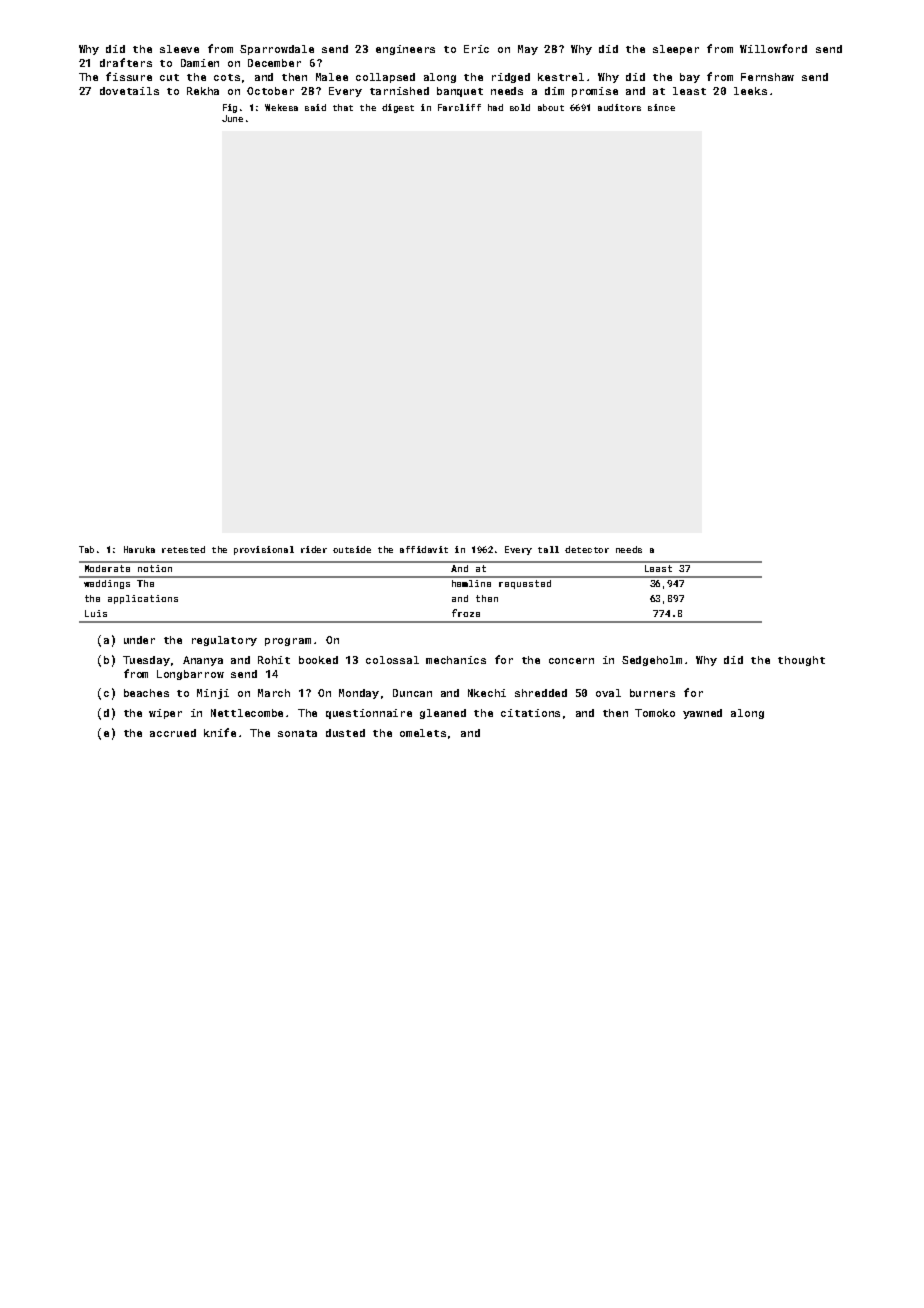  What do you see at coordinates (230, 108) in the image?
I see `Fig` at bounding box center [230, 108].
